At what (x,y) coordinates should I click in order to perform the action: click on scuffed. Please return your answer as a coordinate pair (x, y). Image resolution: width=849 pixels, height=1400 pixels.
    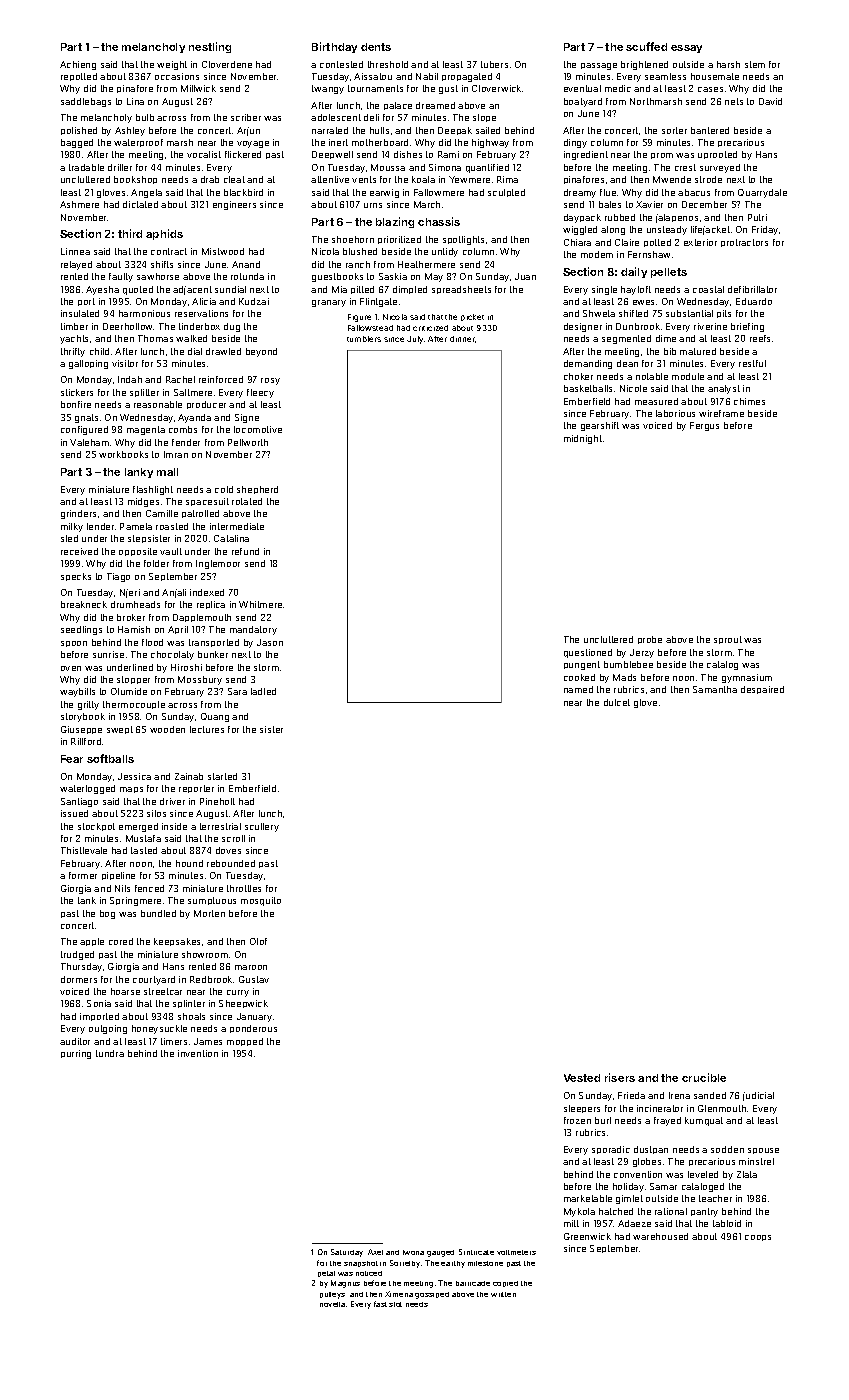
    Looking at the image, I should click on (646, 46).
